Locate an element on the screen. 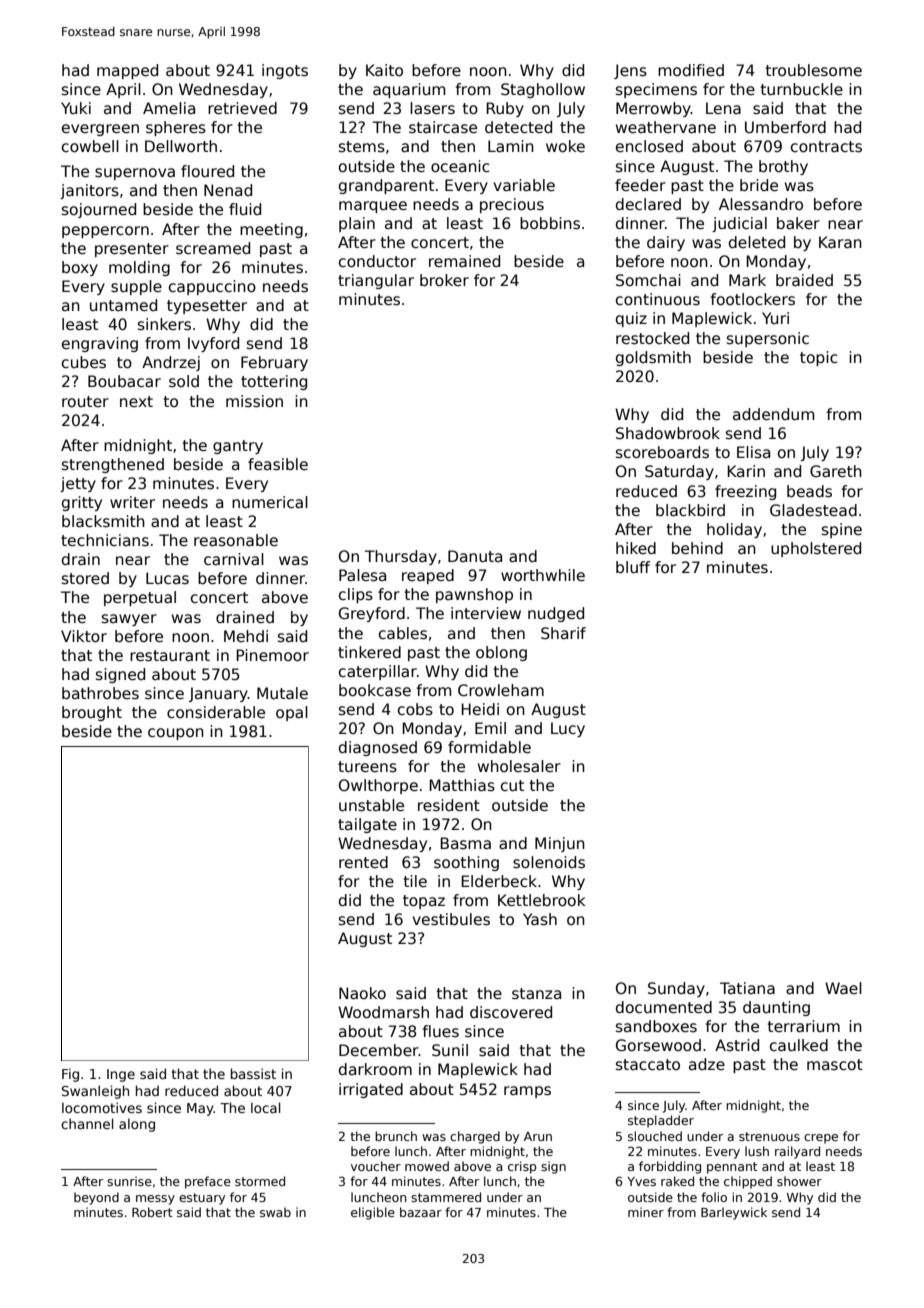 The image size is (924, 1308). Gareth is located at coordinates (836, 471).
